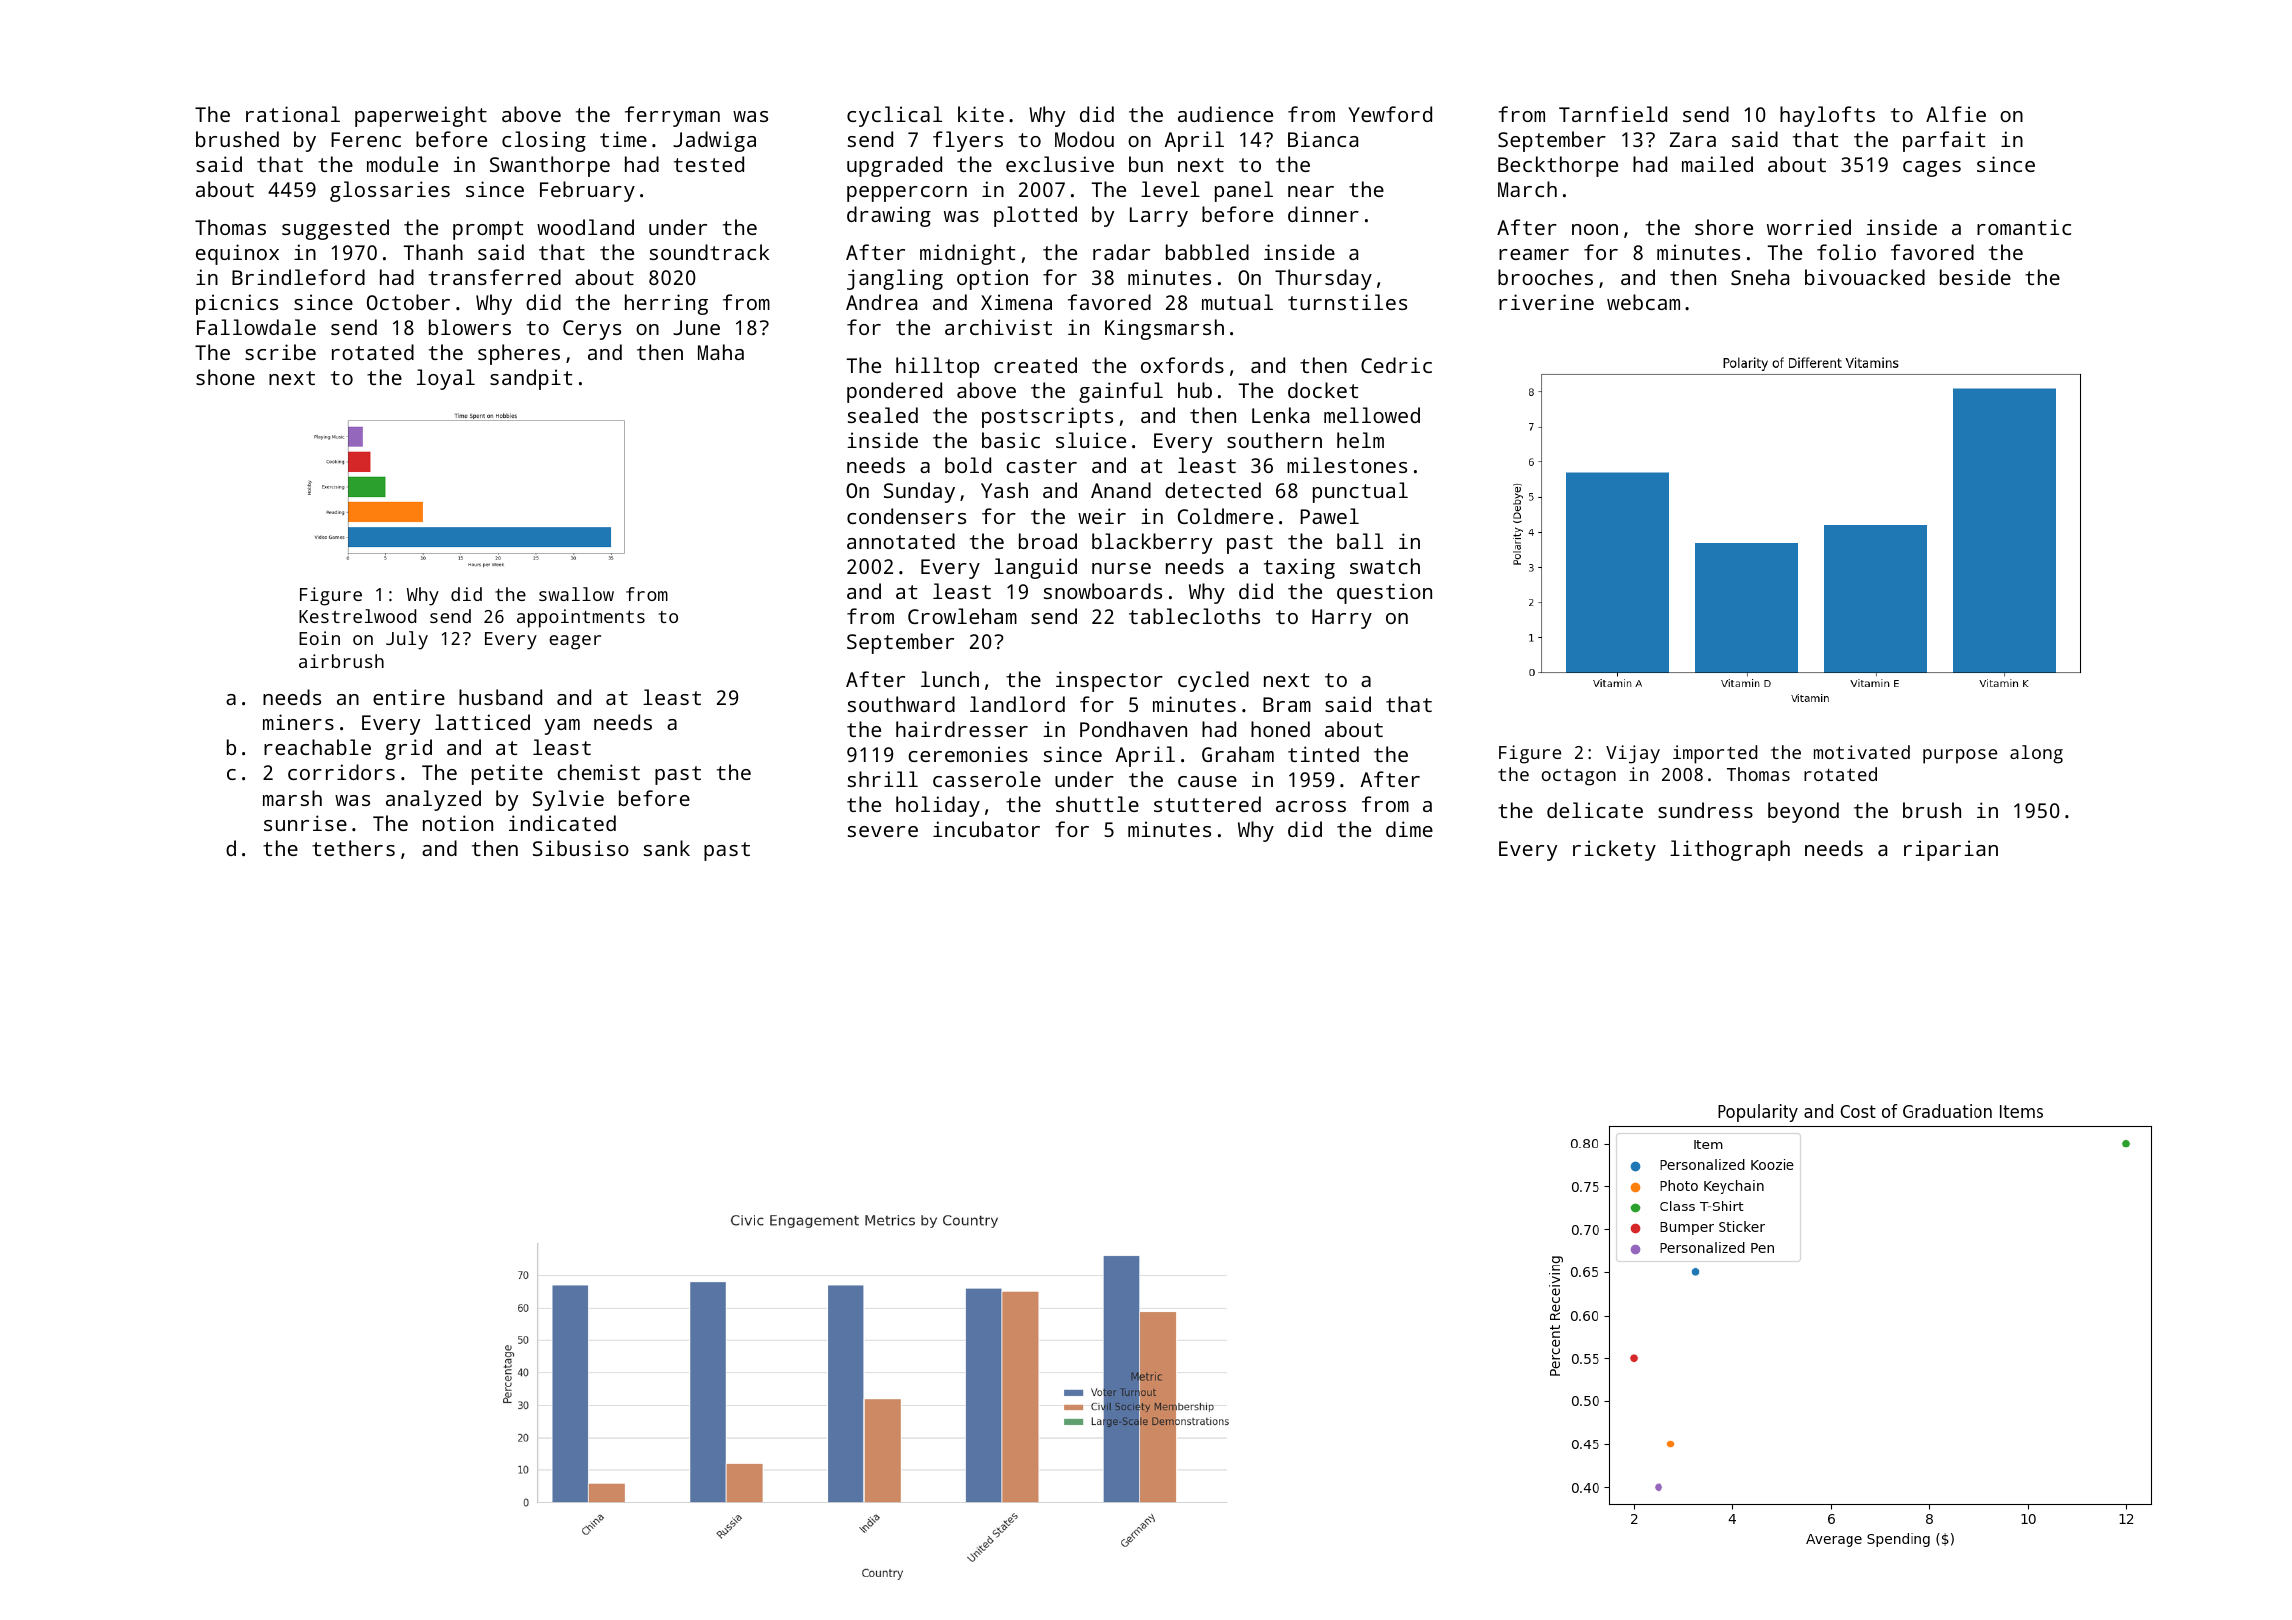 This document has height=1620, width=2292. What do you see at coordinates (1717, 164) in the document?
I see `mailed` at bounding box center [1717, 164].
